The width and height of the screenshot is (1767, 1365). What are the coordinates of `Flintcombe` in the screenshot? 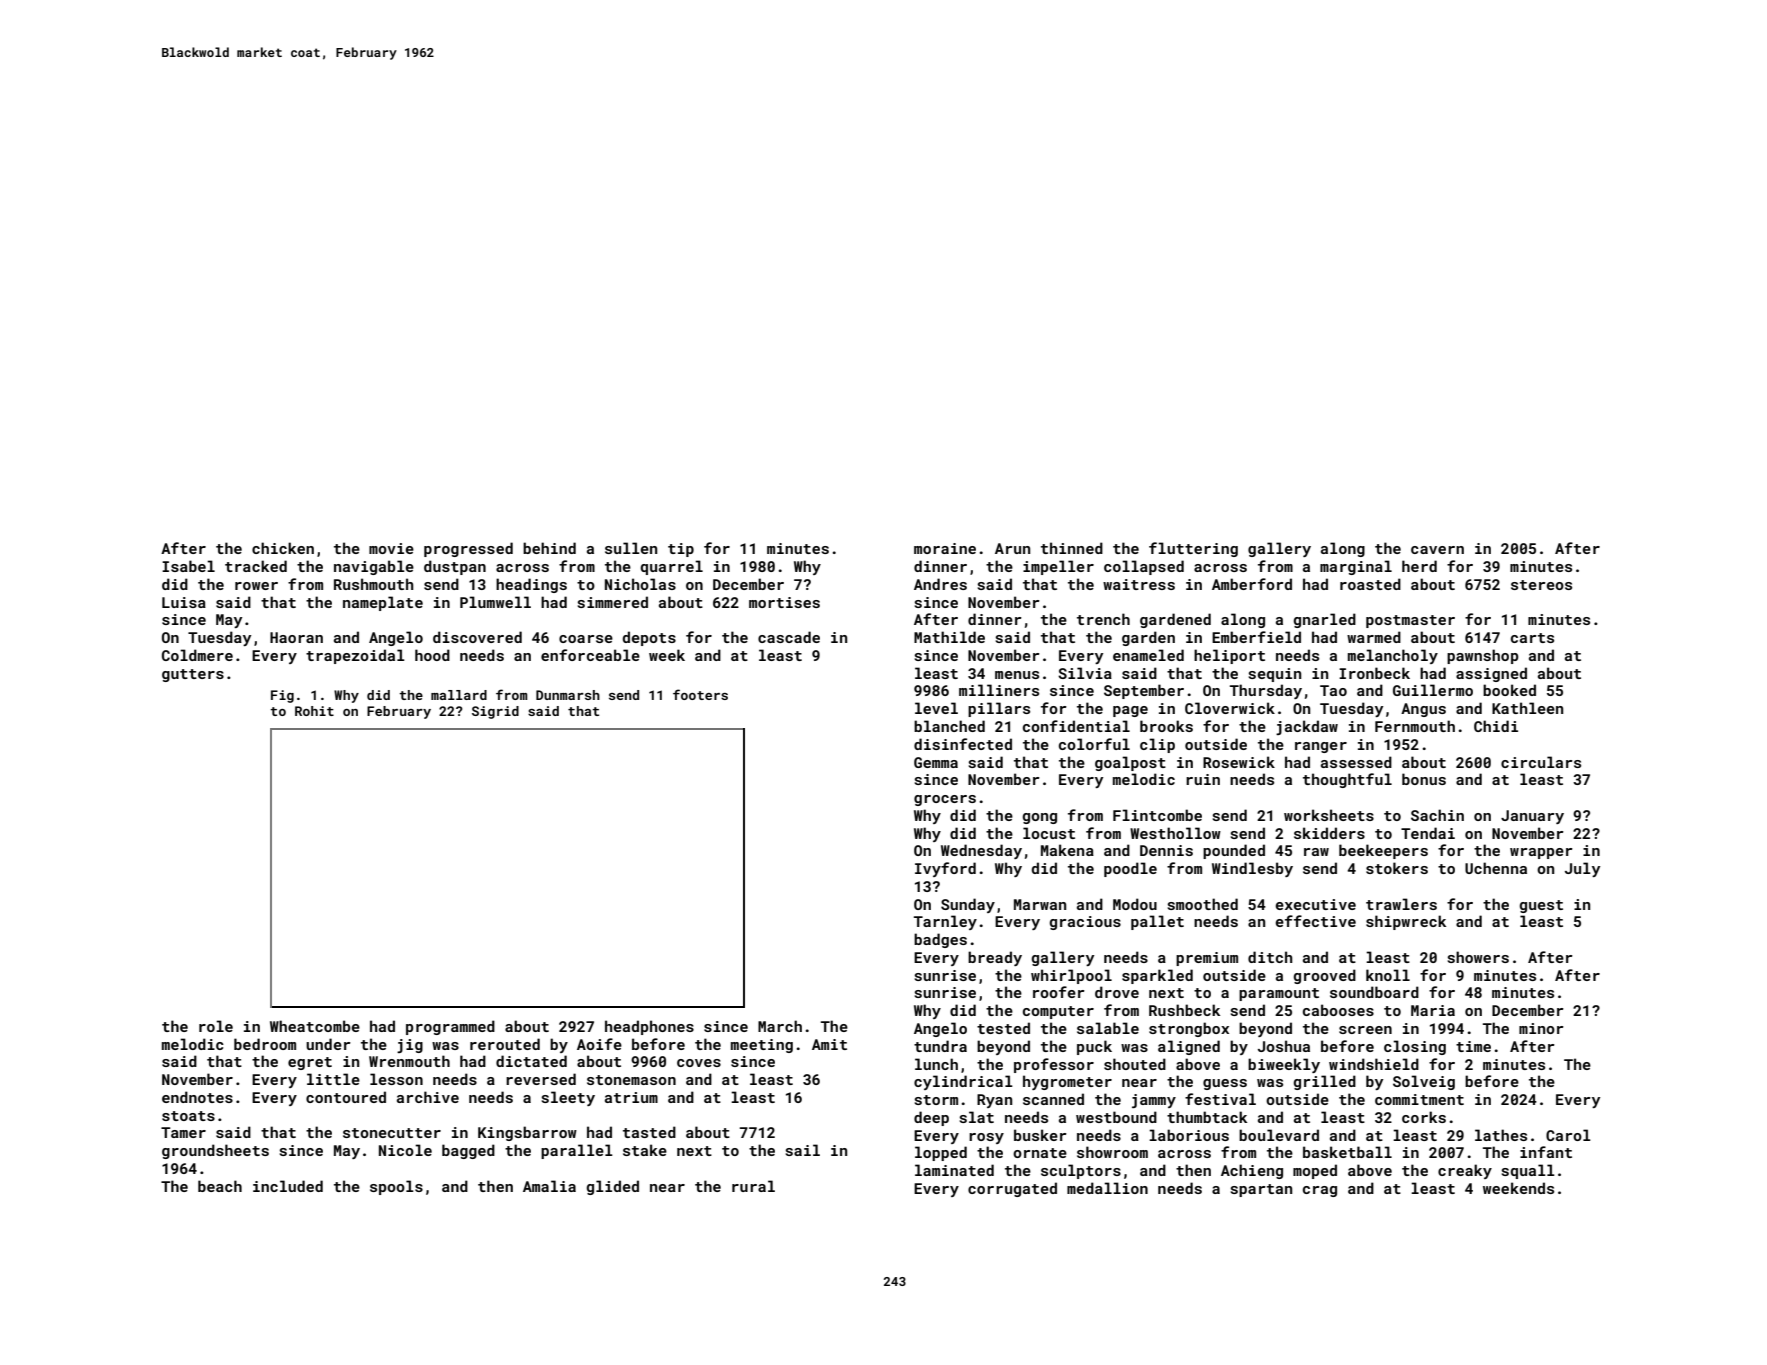 It's located at (1157, 815).
